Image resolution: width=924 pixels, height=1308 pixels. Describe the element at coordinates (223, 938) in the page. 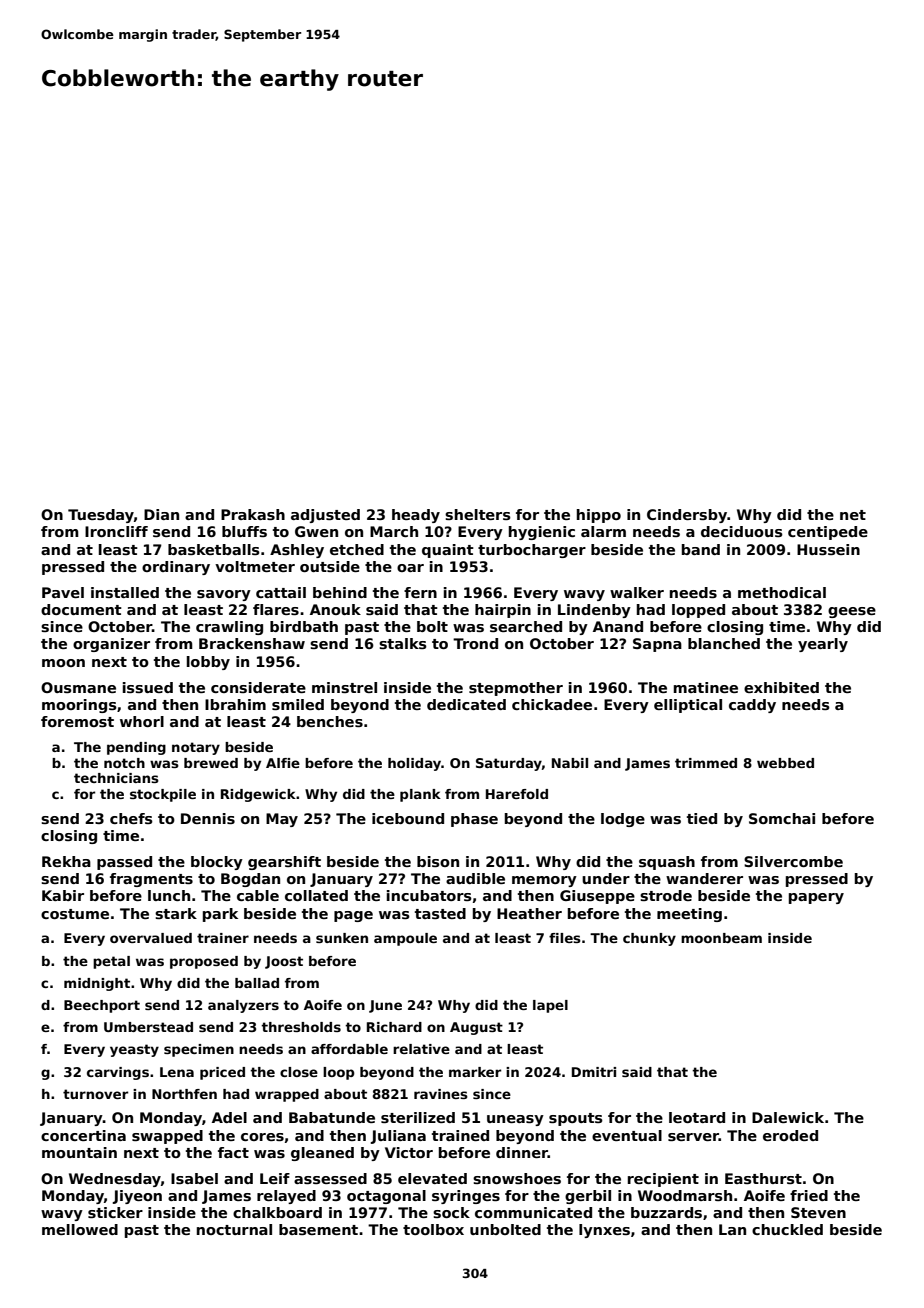

I see `trainer` at that location.
